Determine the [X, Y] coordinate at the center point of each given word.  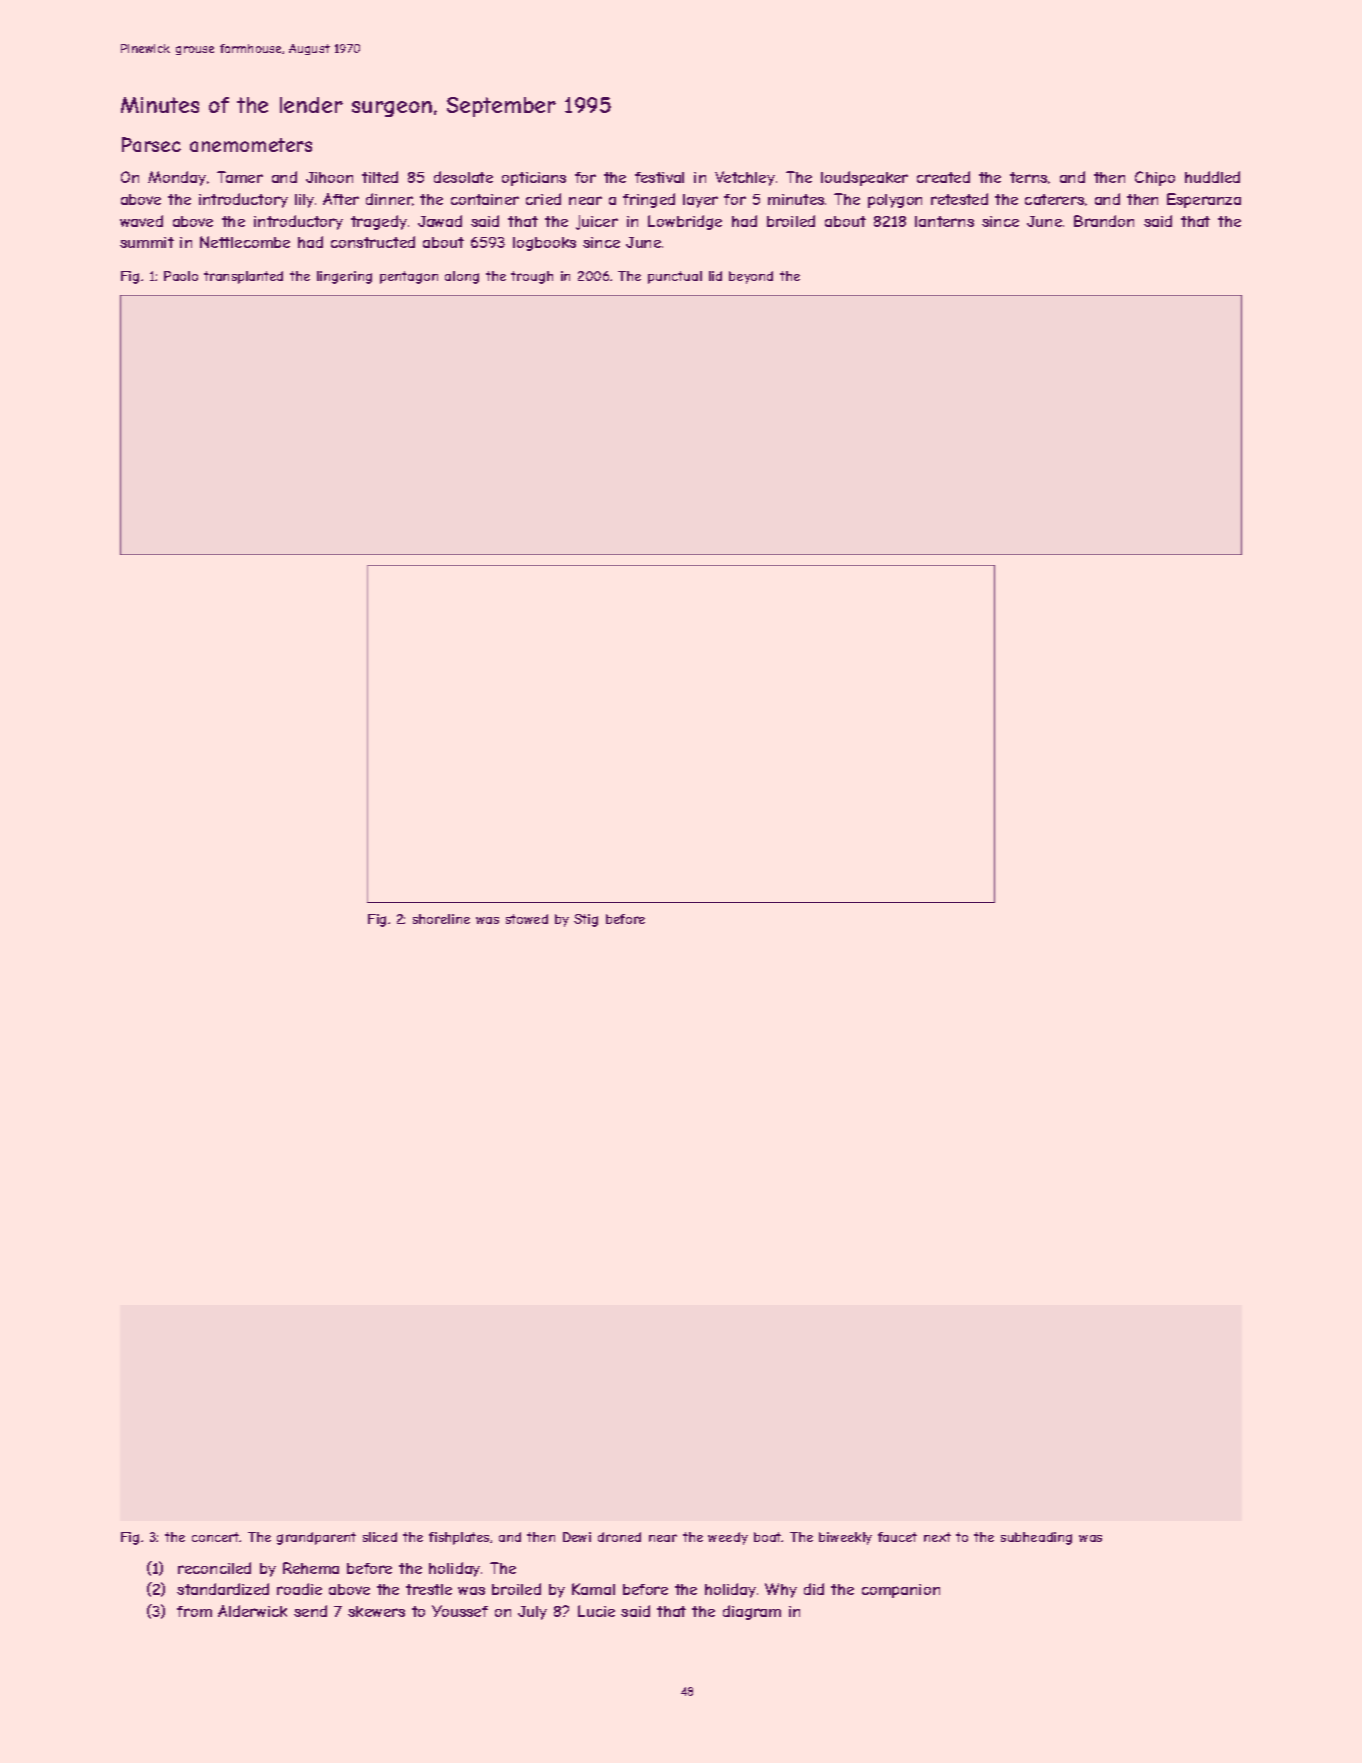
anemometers [251, 145]
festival [659, 177]
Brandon [1104, 221]
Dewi [577, 1537]
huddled [1212, 177]
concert [216, 1537]
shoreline [441, 919]
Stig [586, 920]
